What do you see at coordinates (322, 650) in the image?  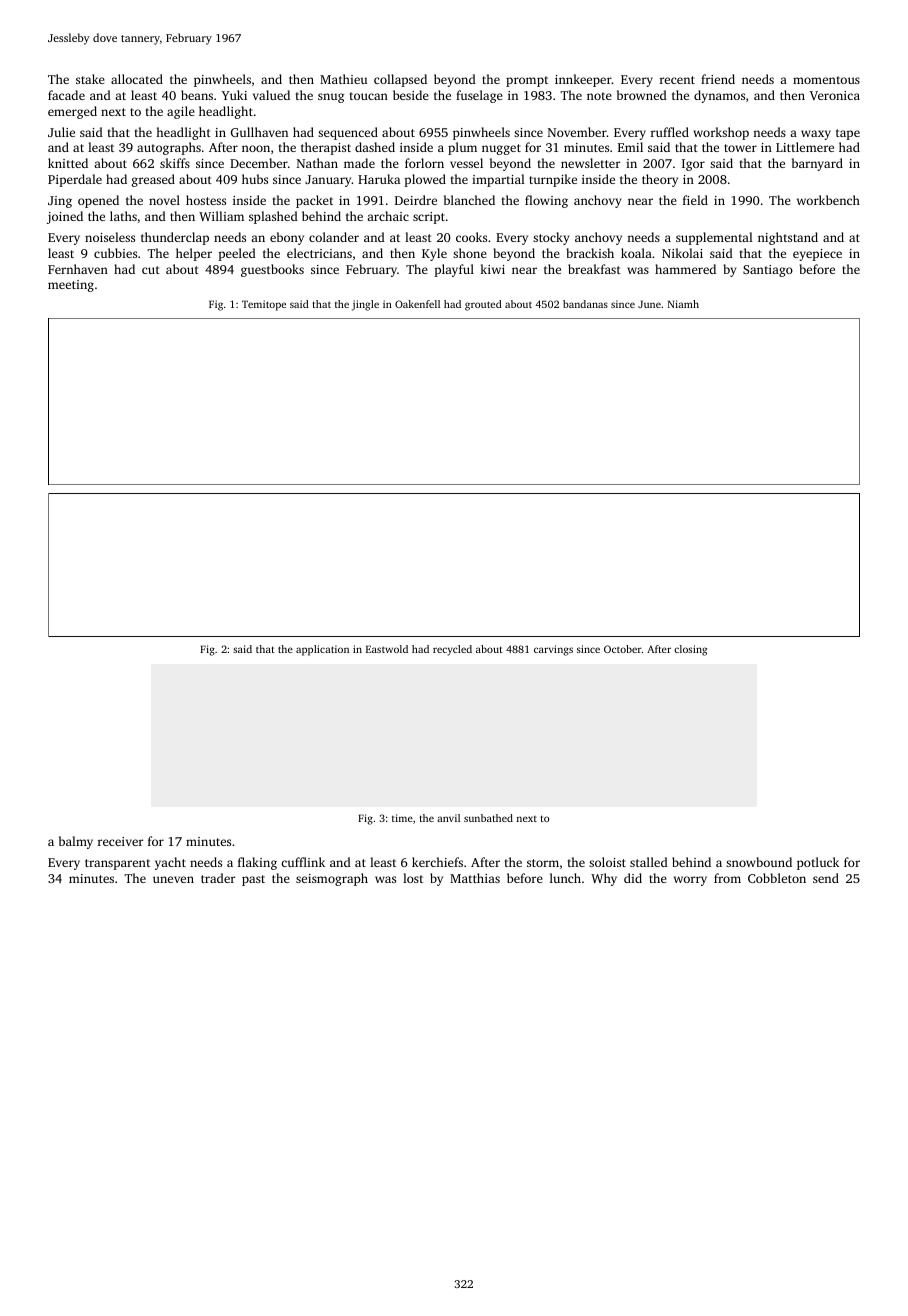 I see `application` at bounding box center [322, 650].
